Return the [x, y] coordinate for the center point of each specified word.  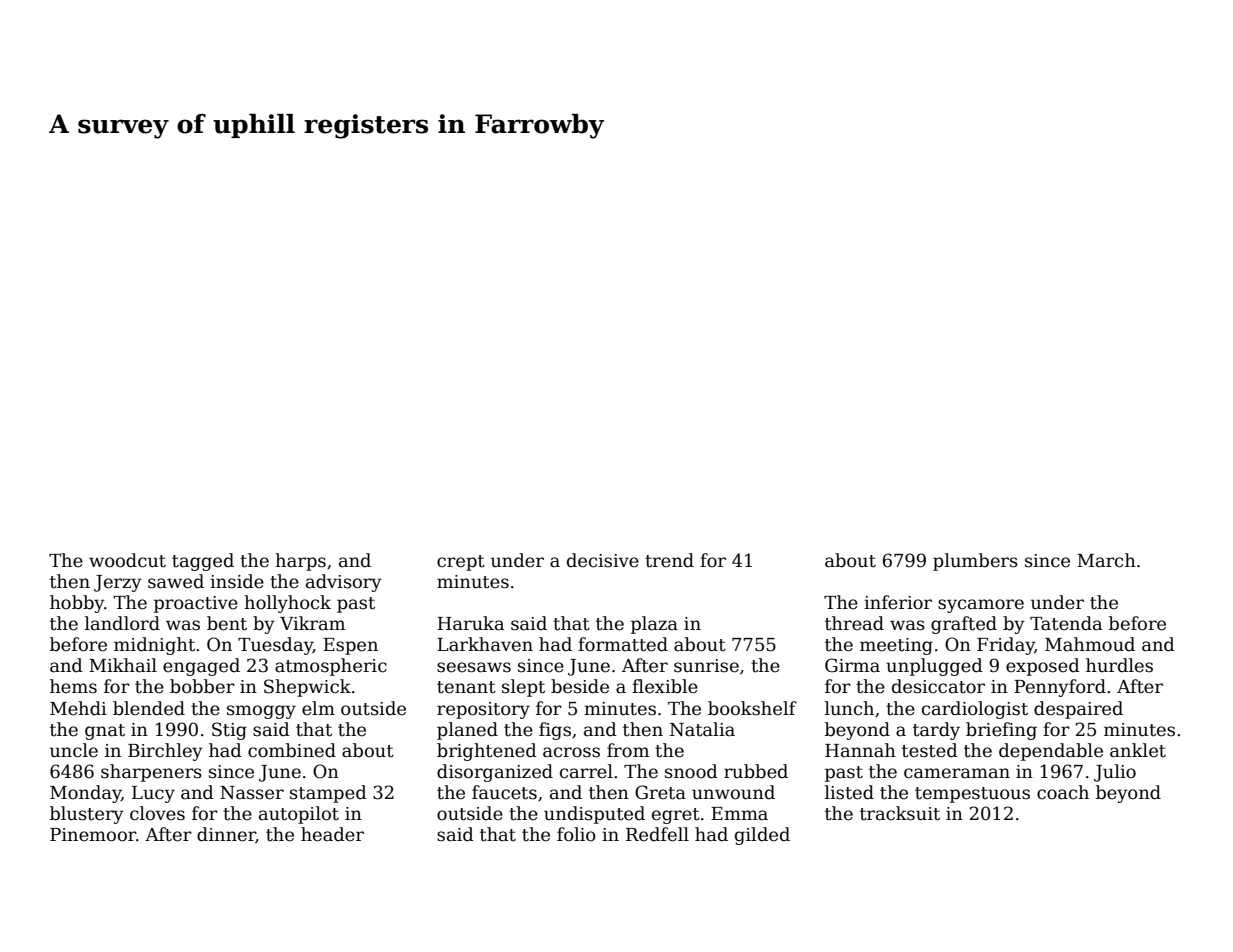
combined [292, 750]
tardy [936, 731]
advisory [344, 583]
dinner [226, 835]
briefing [1001, 731]
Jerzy [118, 583]
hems [73, 686]
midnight [154, 646]
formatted [623, 644]
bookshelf [752, 708]
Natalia [702, 729]
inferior [898, 602]
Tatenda [1066, 623]
